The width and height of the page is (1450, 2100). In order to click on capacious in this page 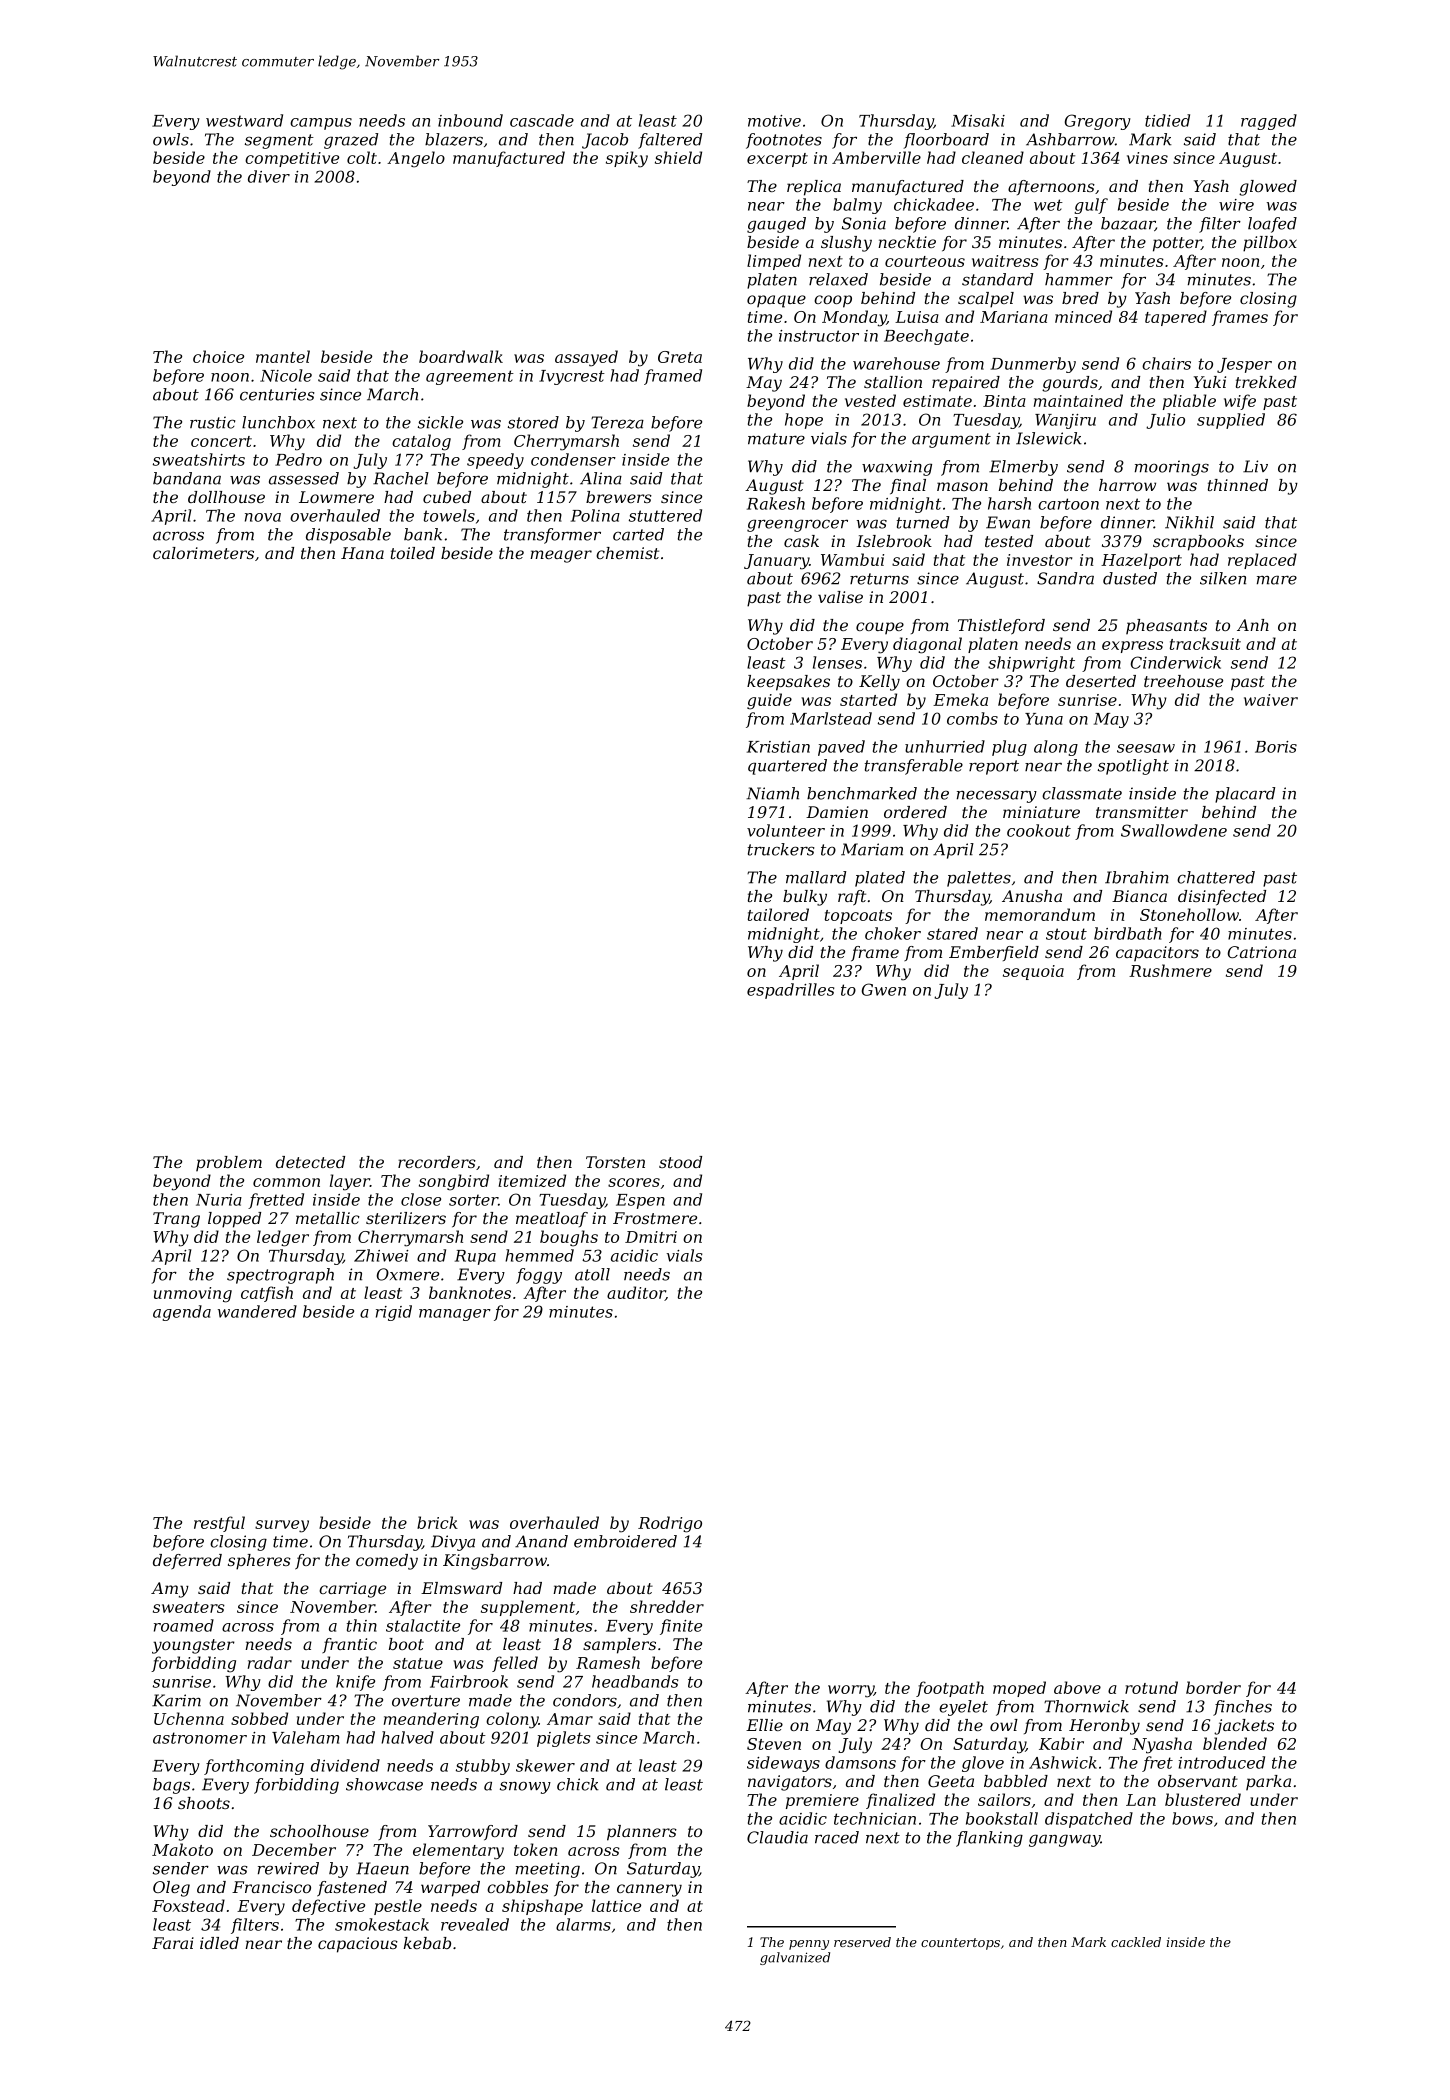, I will do `click(358, 1945)`.
